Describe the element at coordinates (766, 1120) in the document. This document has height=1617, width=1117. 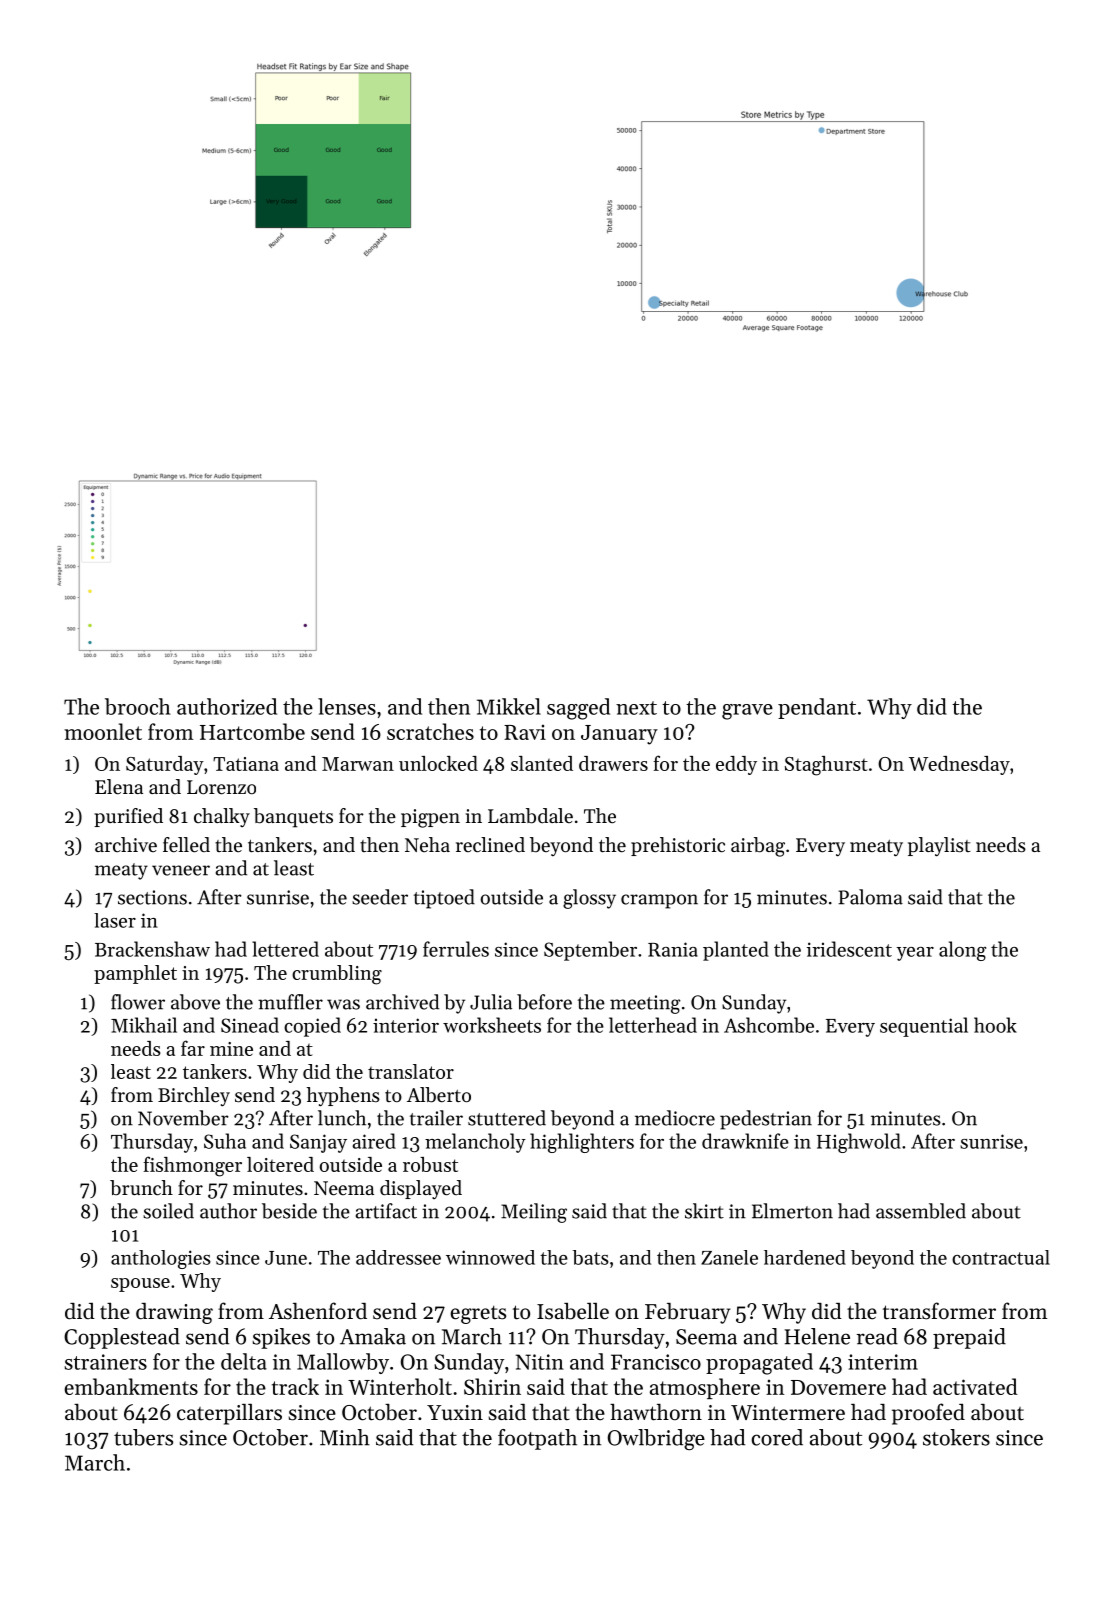
I see `pedestrian` at that location.
